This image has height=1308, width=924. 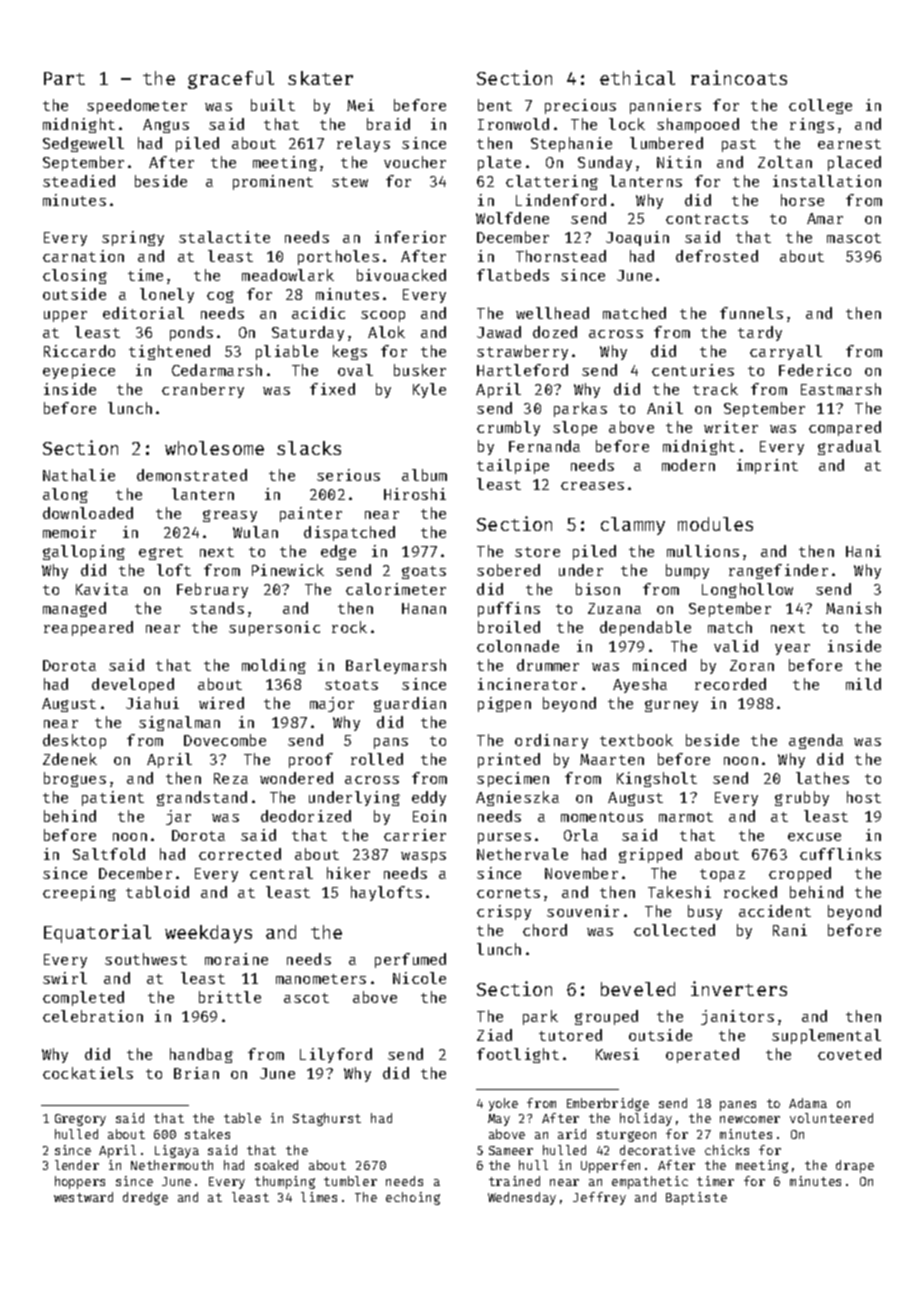 I want to click on creeping, so click(x=79, y=893).
